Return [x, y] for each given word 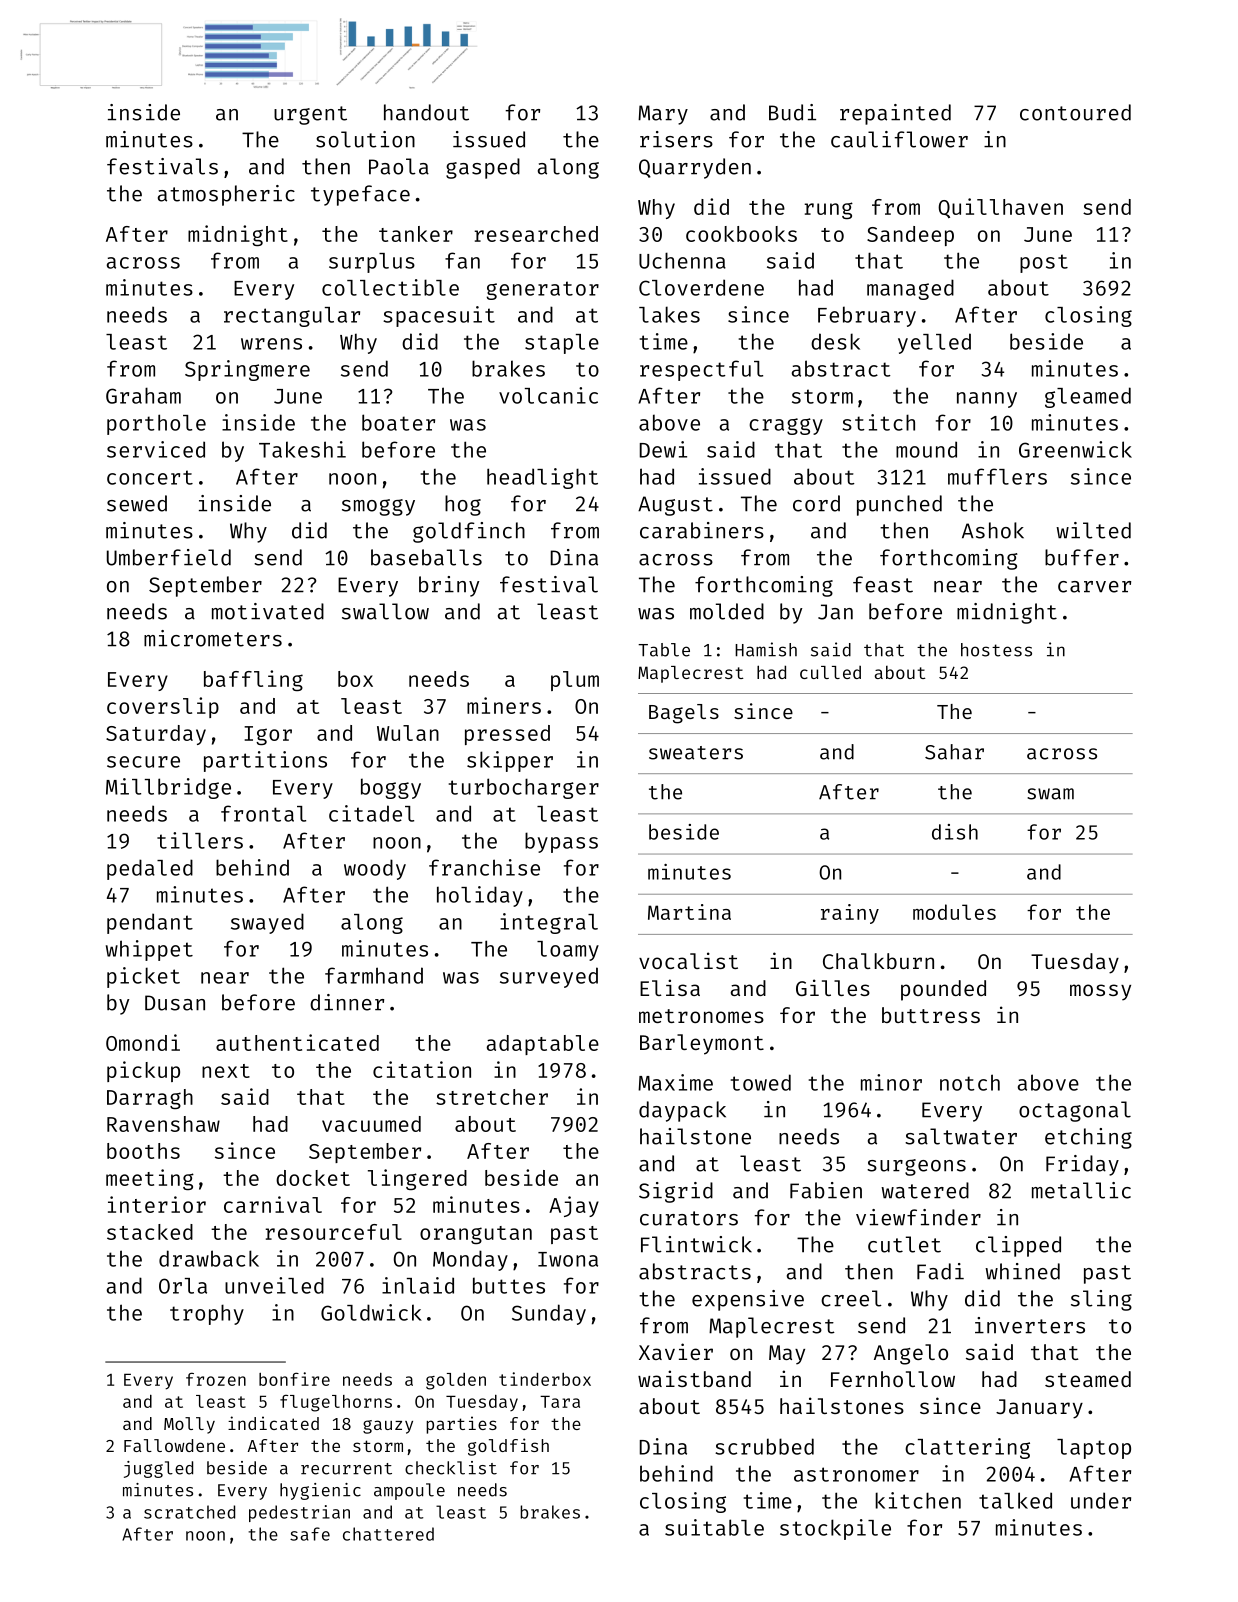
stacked [150, 1232]
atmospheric [226, 195]
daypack [682, 1111]
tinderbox [545, 1379]
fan [462, 260]
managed [910, 289]
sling [1101, 1300]
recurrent [346, 1469]
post [1044, 263]
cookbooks [741, 234]
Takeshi [302, 449]
